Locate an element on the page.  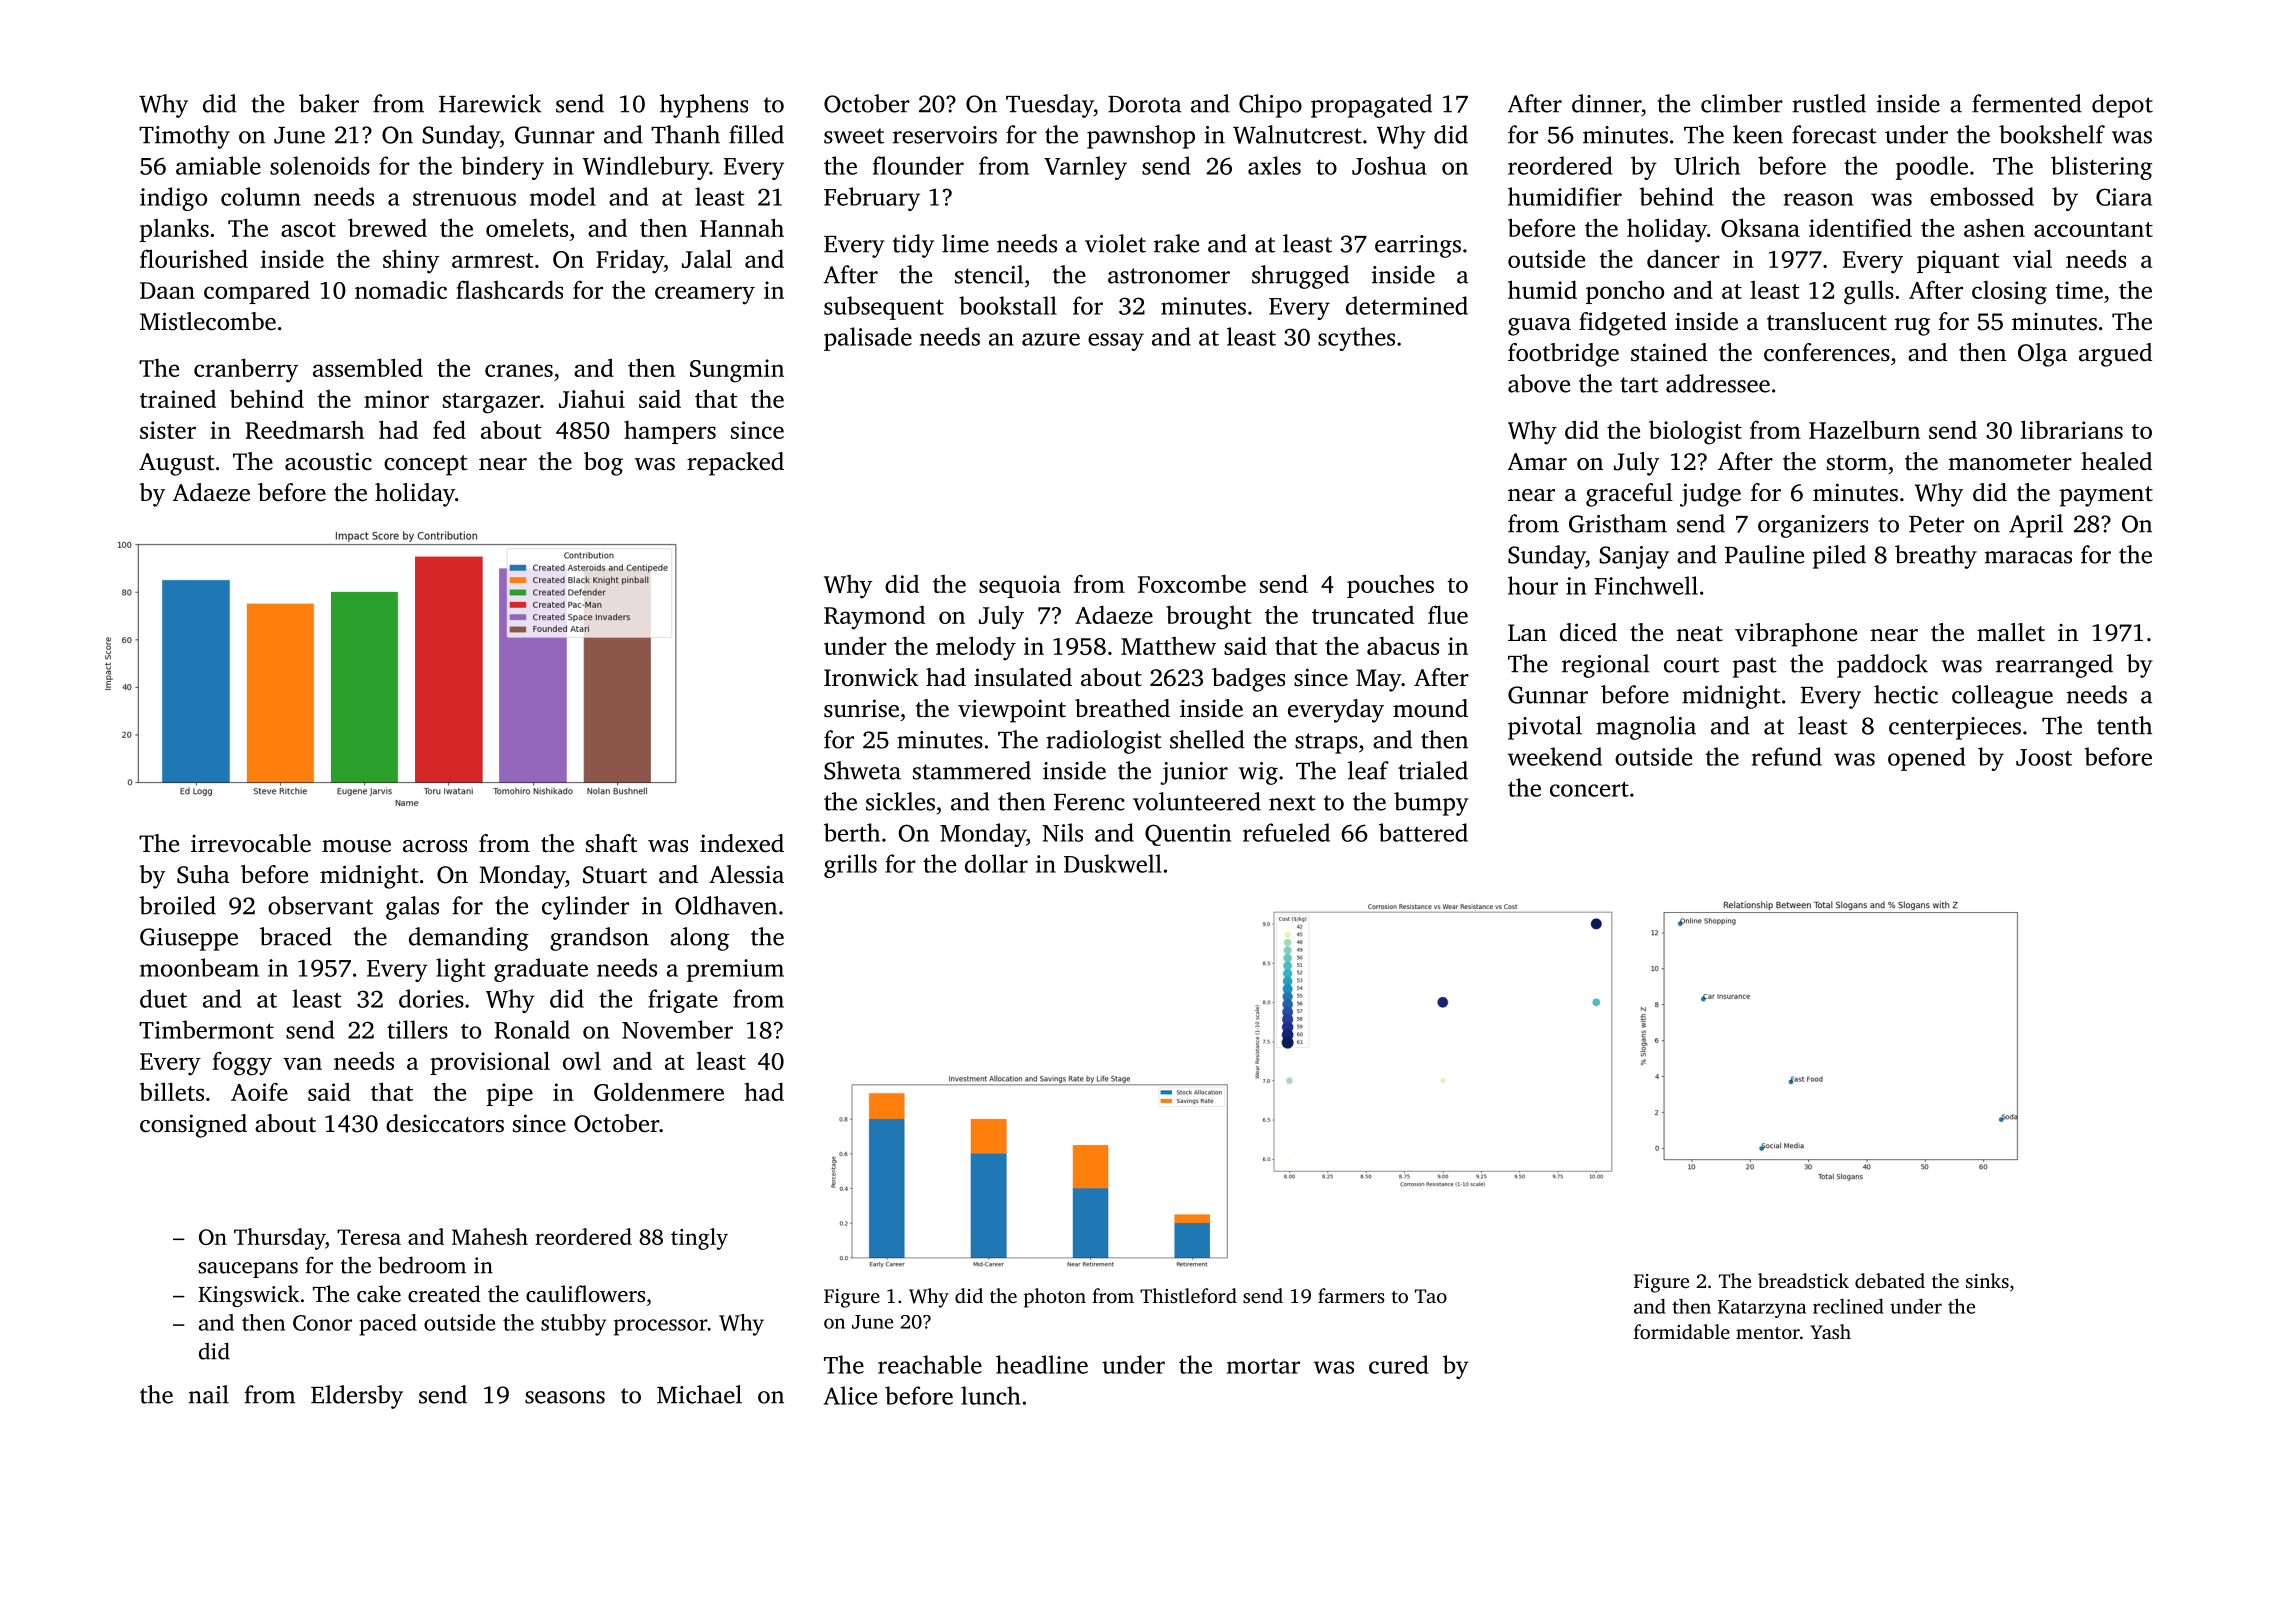
junior is located at coordinates (1194, 773).
